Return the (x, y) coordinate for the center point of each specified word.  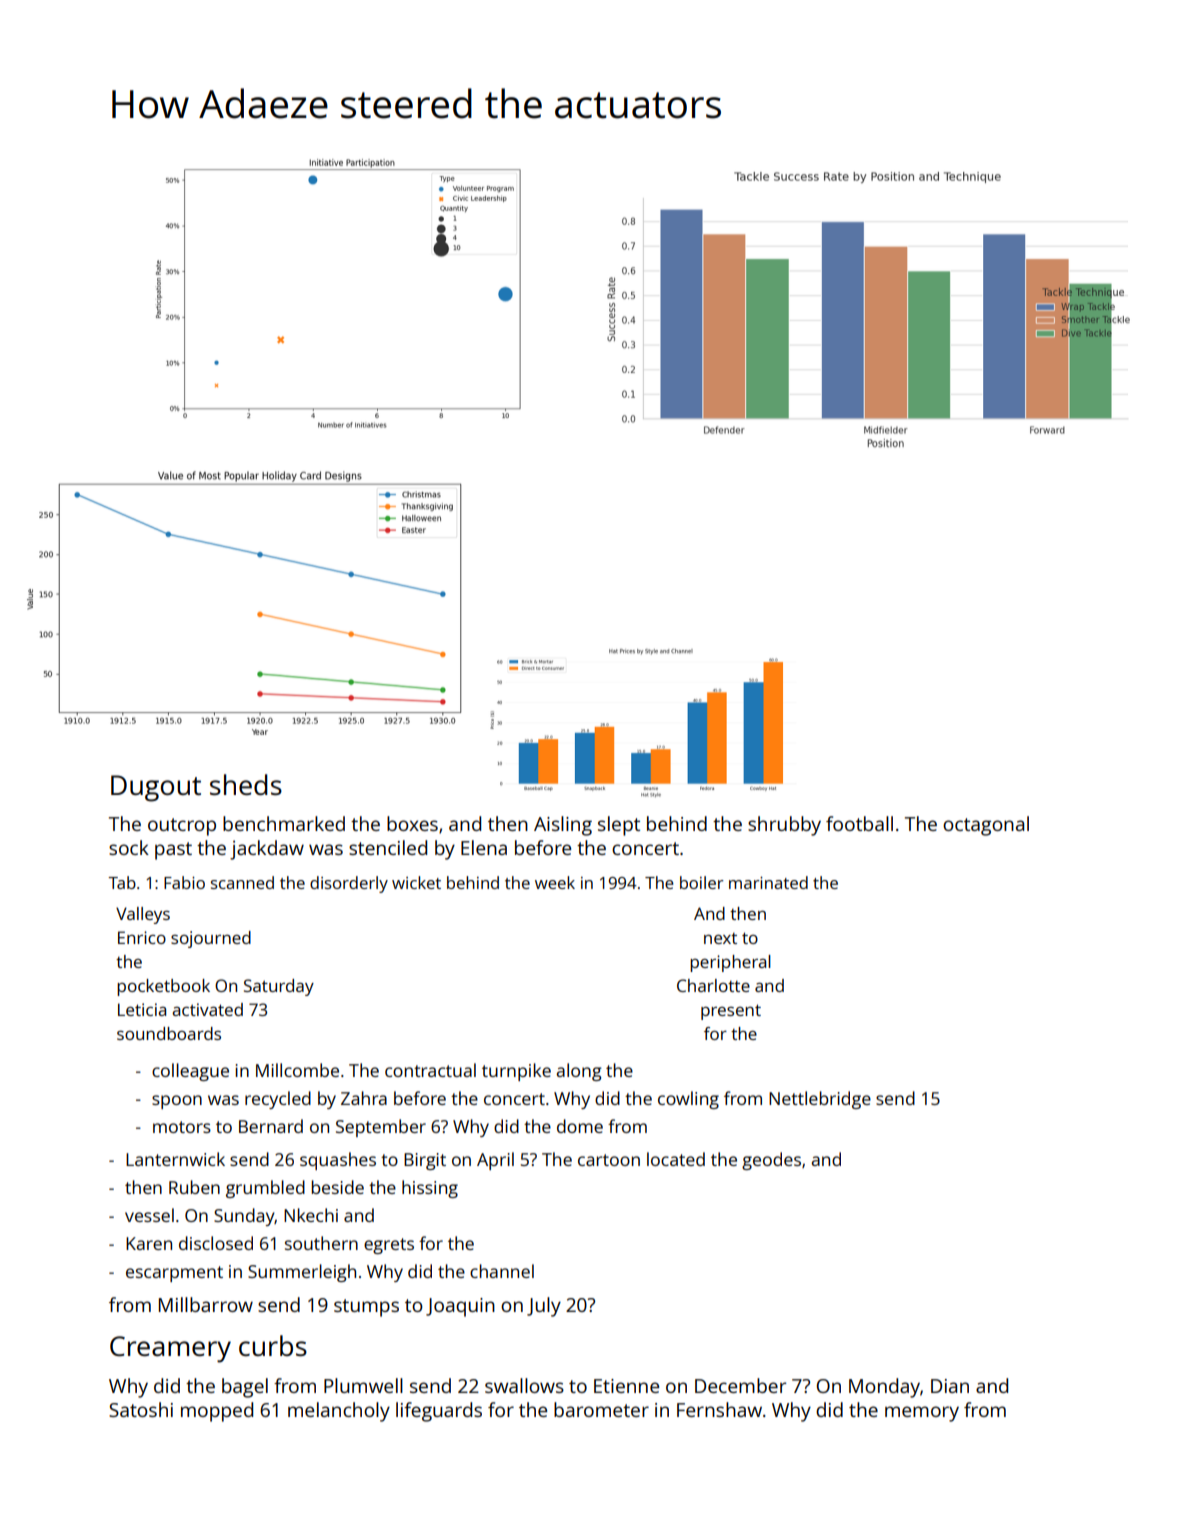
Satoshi (141, 1409)
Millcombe (297, 1070)
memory (922, 1414)
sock (129, 847)
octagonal (986, 826)
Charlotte (713, 985)
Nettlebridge (820, 1100)
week (555, 882)
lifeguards (439, 1412)
